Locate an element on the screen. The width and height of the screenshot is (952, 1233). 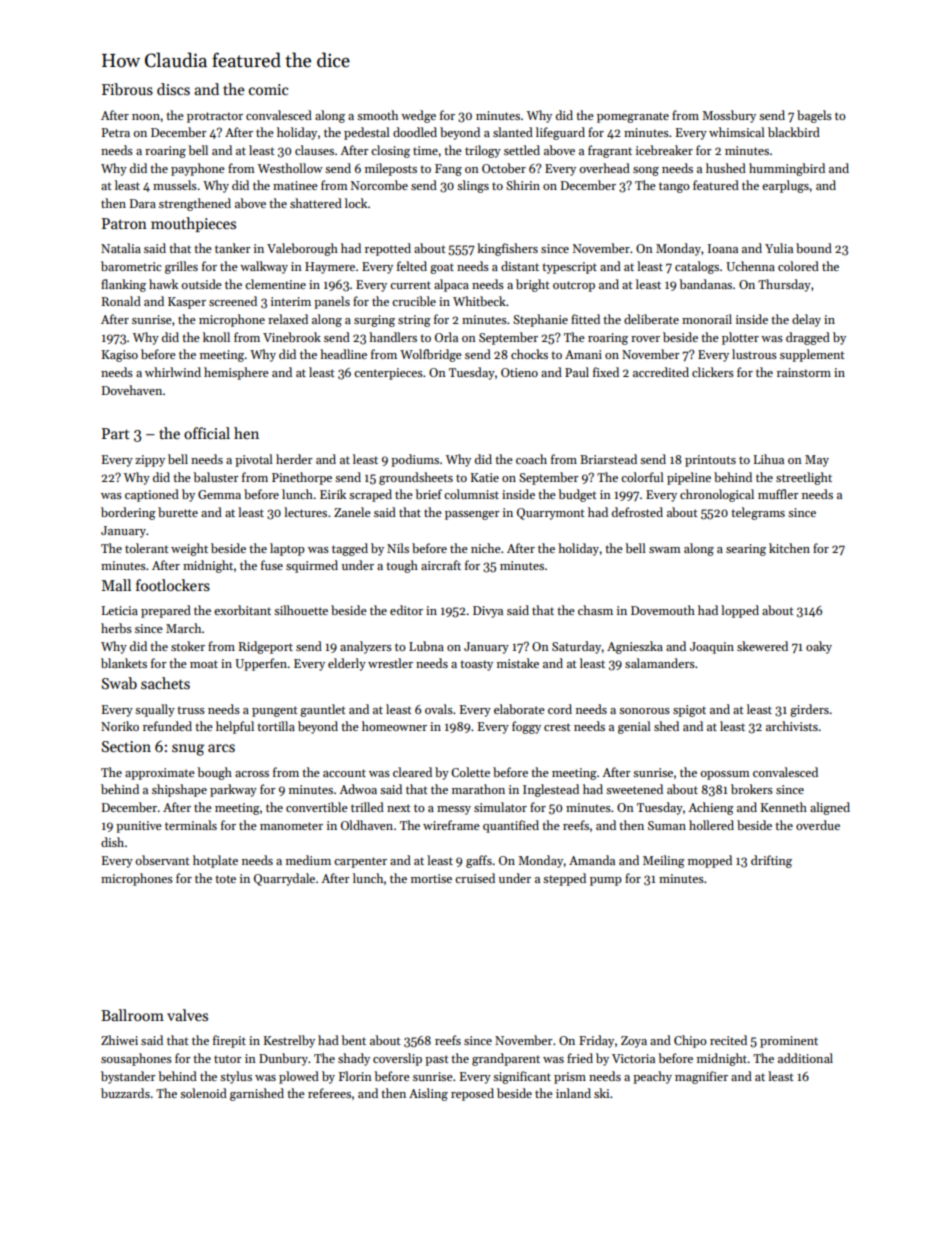
Quarrymont is located at coordinates (551, 514).
